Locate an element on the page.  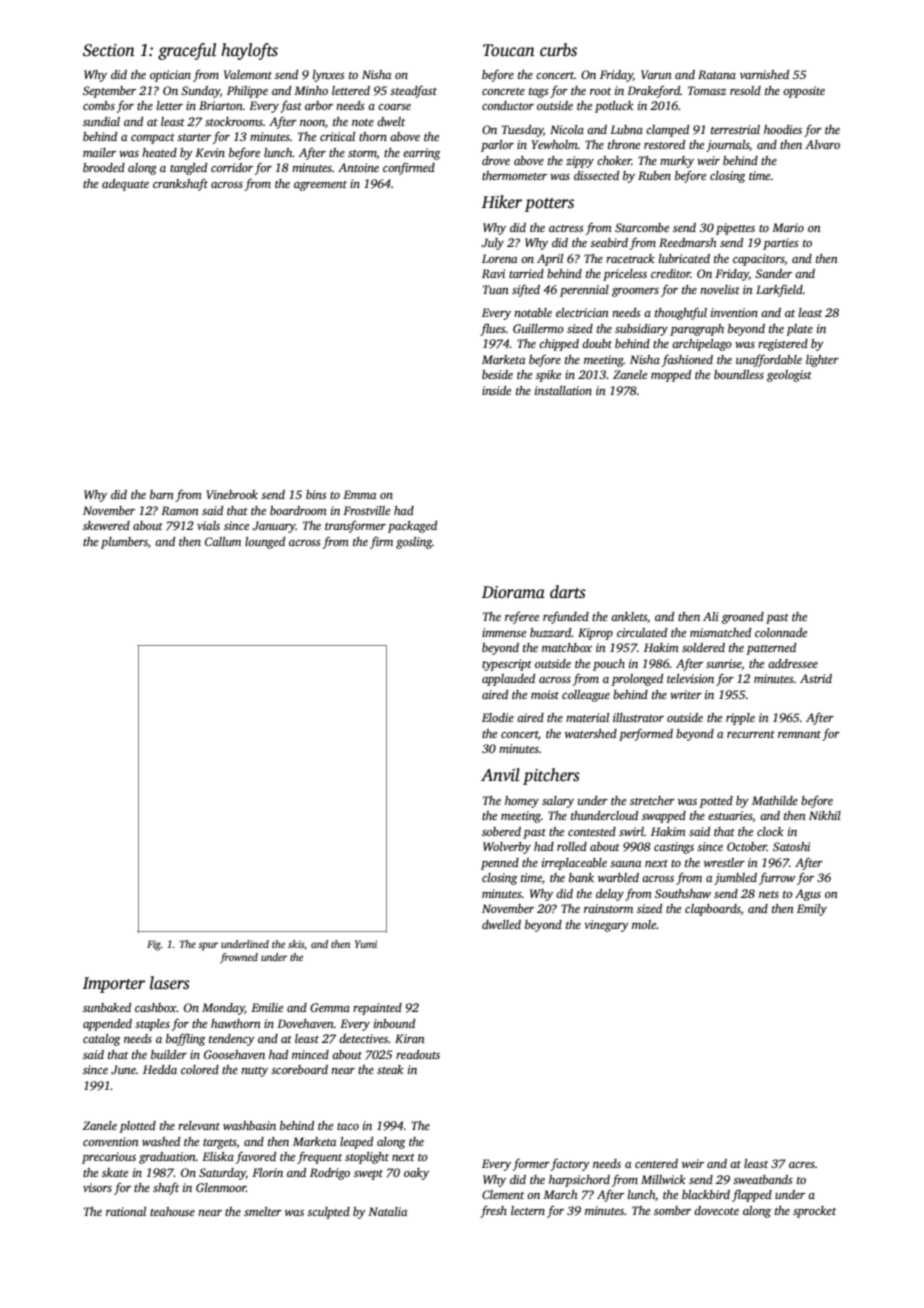
starter is located at coordinates (194, 137).
